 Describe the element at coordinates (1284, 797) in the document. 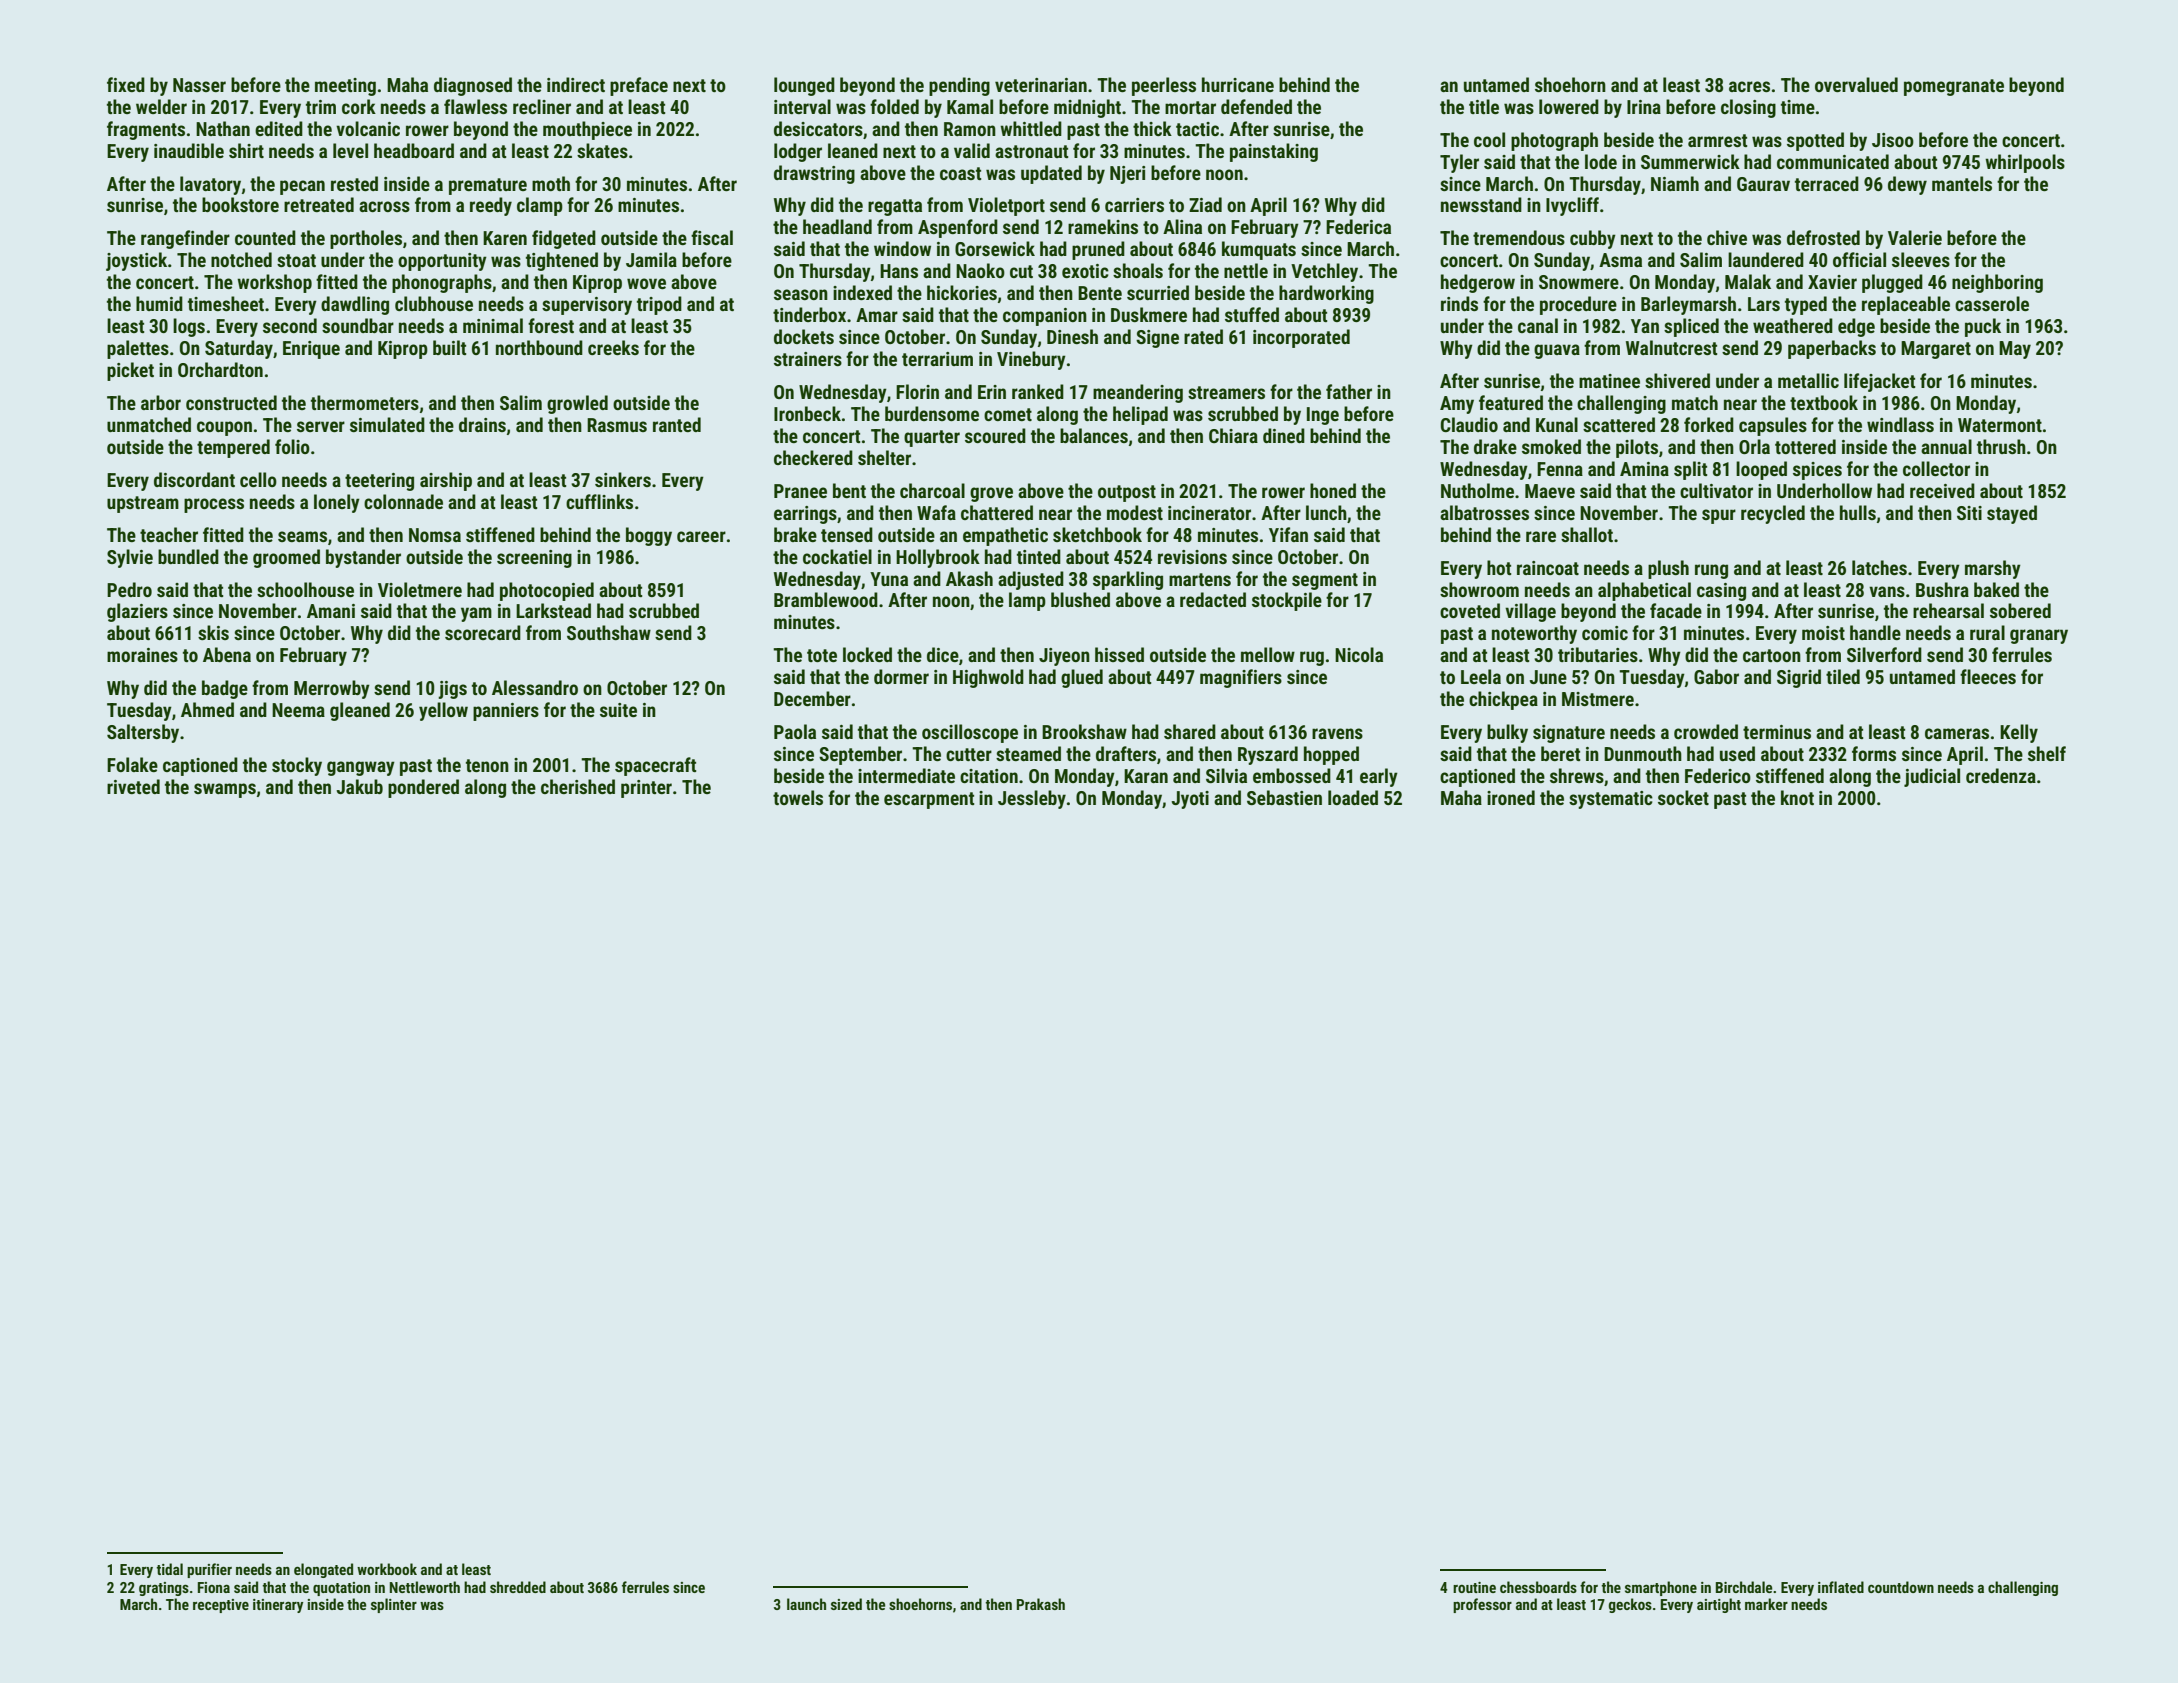

I see `Sebastien` at that location.
